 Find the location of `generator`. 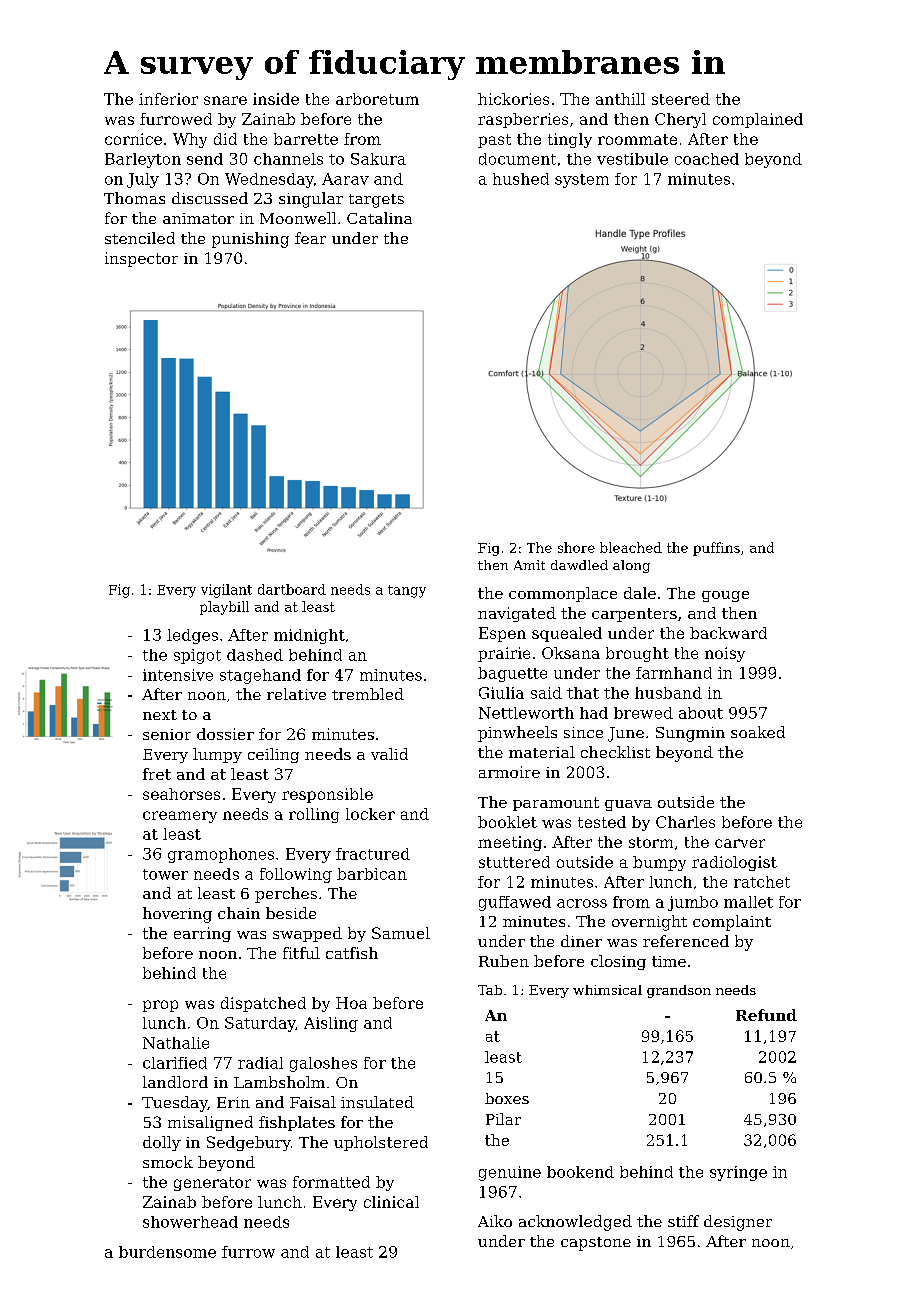

generator is located at coordinates (212, 1184).
